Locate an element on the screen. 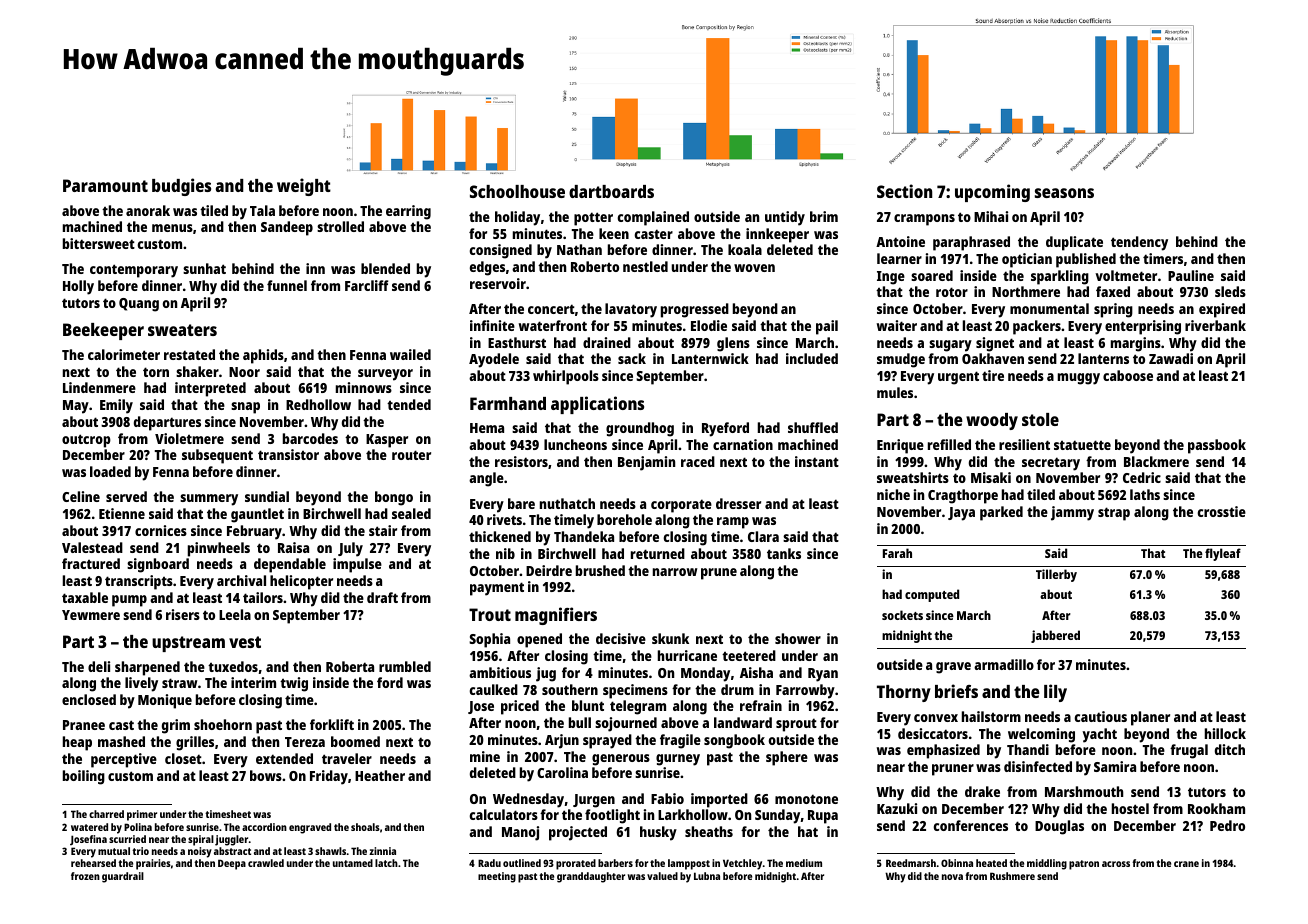  hillock is located at coordinates (1225, 733).
